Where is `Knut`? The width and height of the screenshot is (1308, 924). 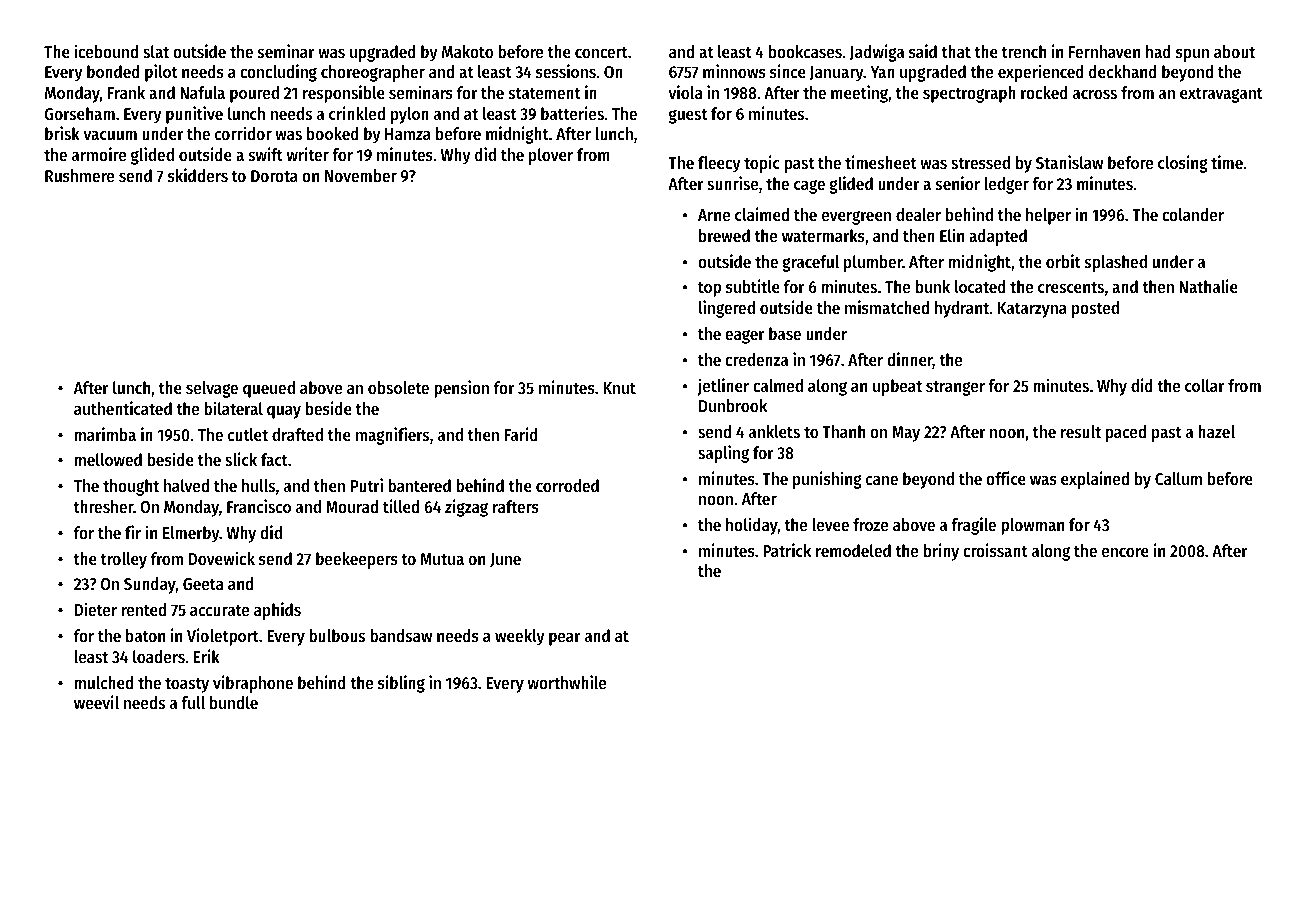 Knut is located at coordinates (619, 388).
